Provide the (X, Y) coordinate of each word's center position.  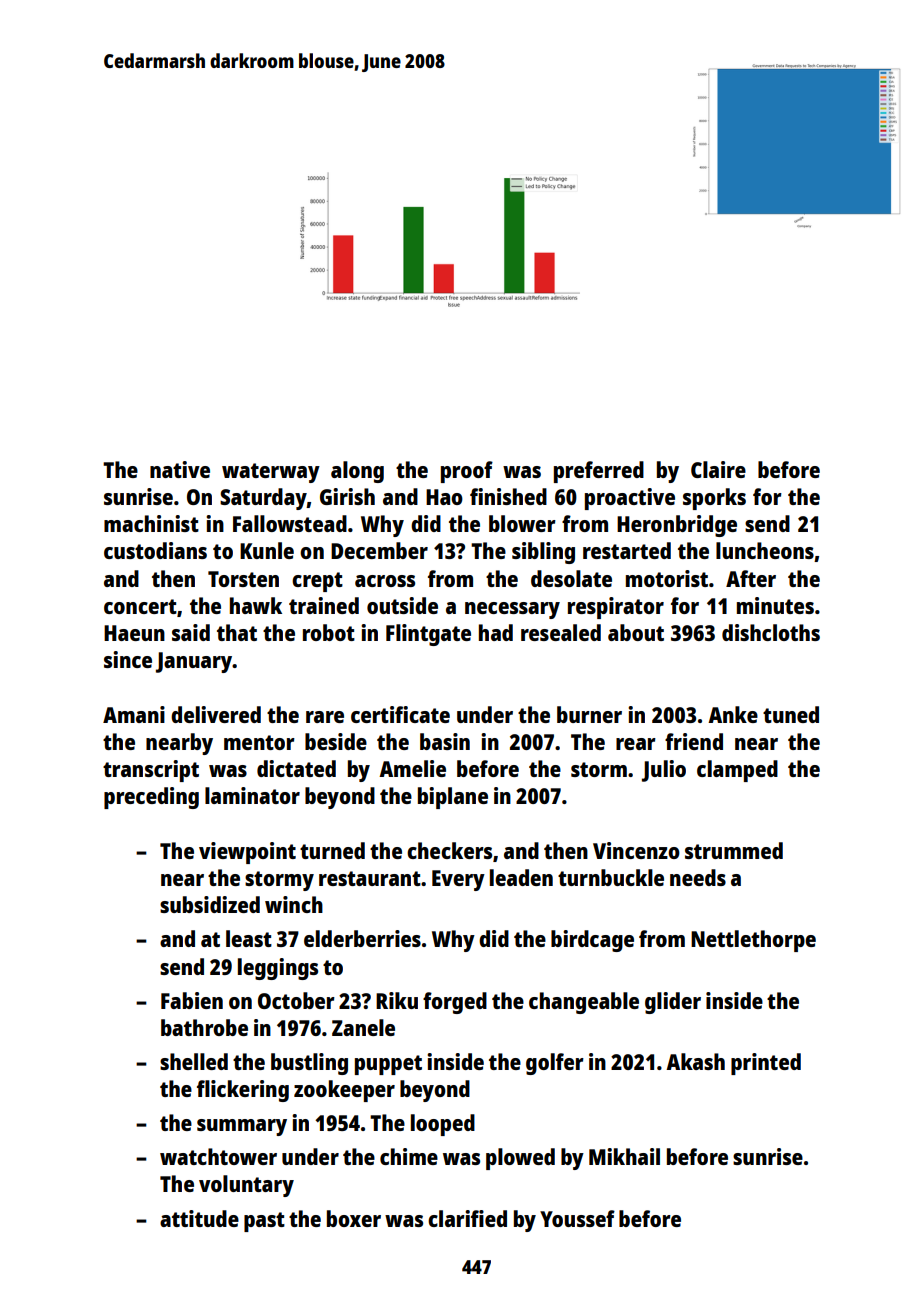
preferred (599, 472)
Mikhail (624, 1156)
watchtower (218, 1156)
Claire (718, 469)
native (180, 469)
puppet (388, 1065)
